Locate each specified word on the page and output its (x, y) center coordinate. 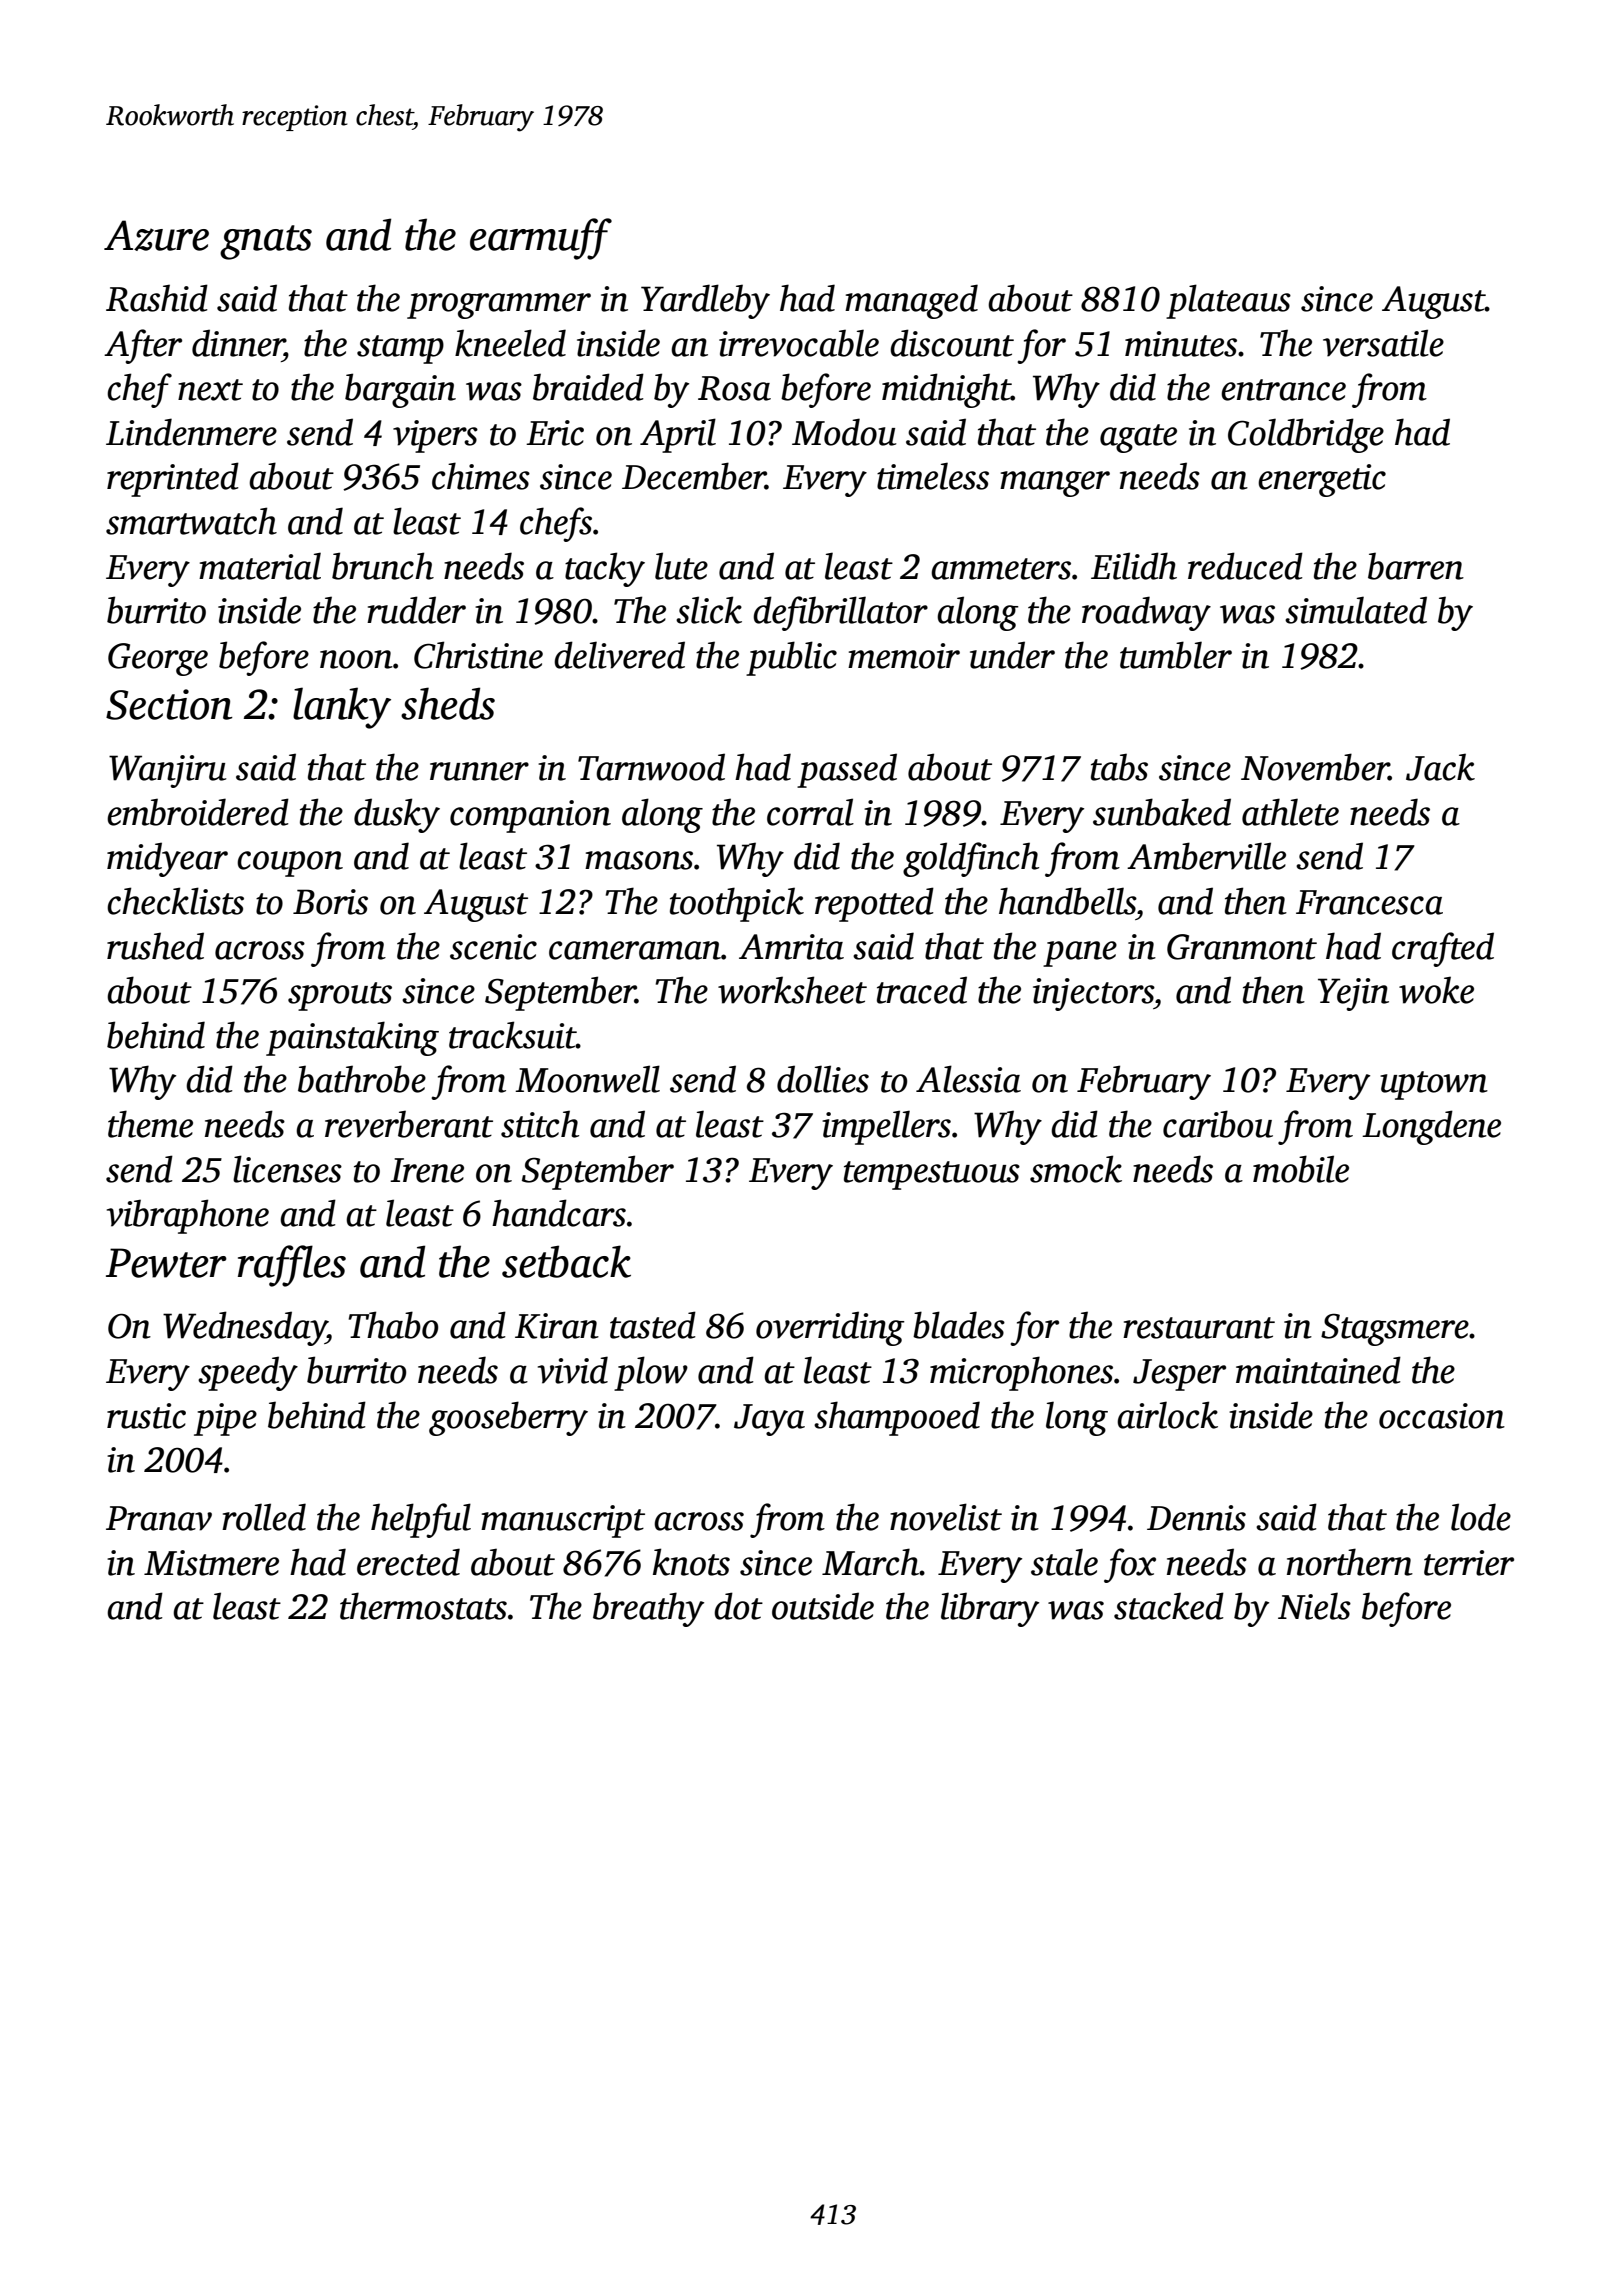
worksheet (792, 990)
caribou (1218, 1124)
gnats (266, 242)
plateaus (1228, 301)
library (990, 1609)
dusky (397, 815)
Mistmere (211, 1563)
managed (911, 301)
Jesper (1179, 1375)
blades (959, 1325)
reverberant (409, 1124)
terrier (1469, 1563)
